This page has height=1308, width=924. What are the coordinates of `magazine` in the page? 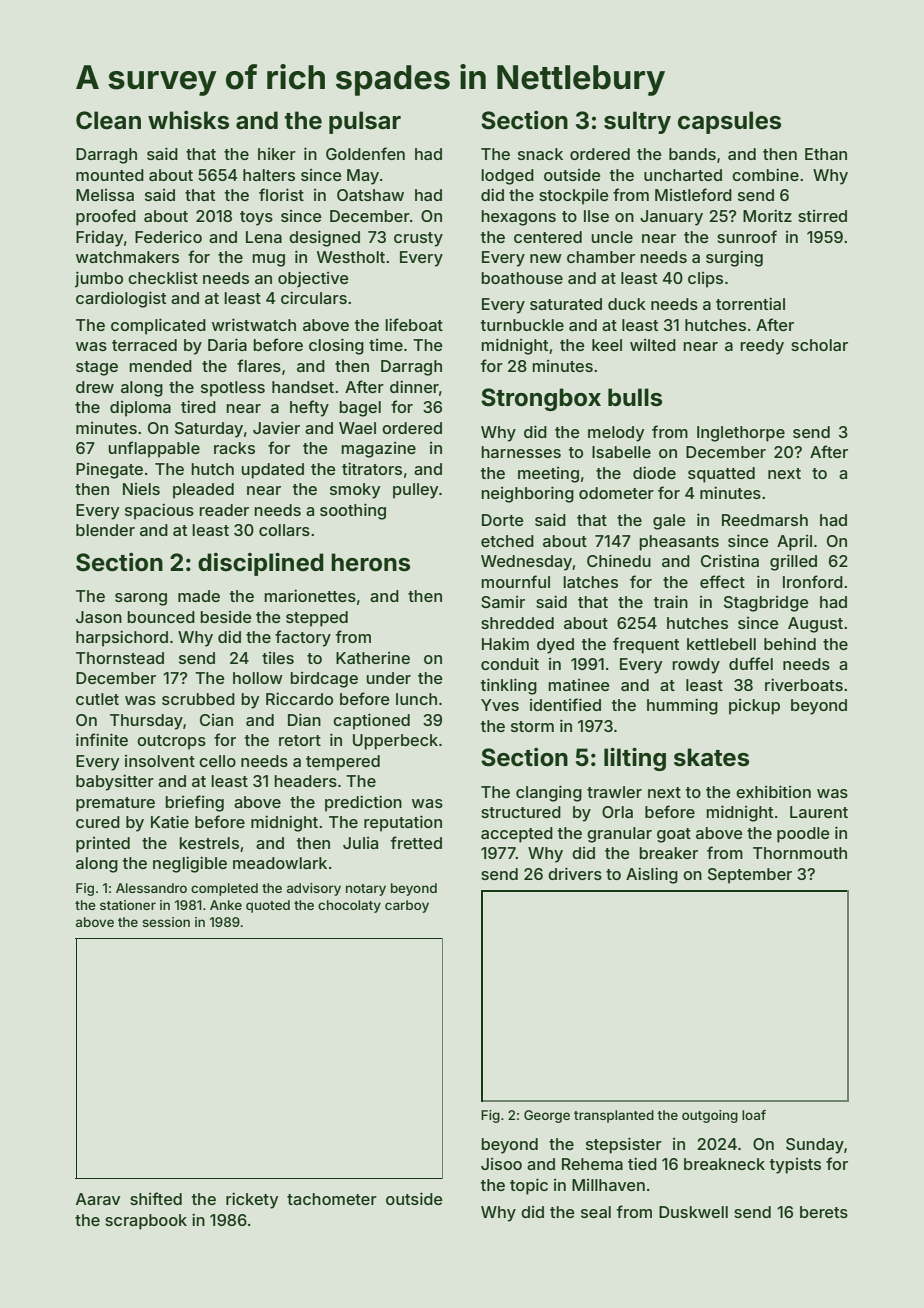 It's located at (378, 450).
